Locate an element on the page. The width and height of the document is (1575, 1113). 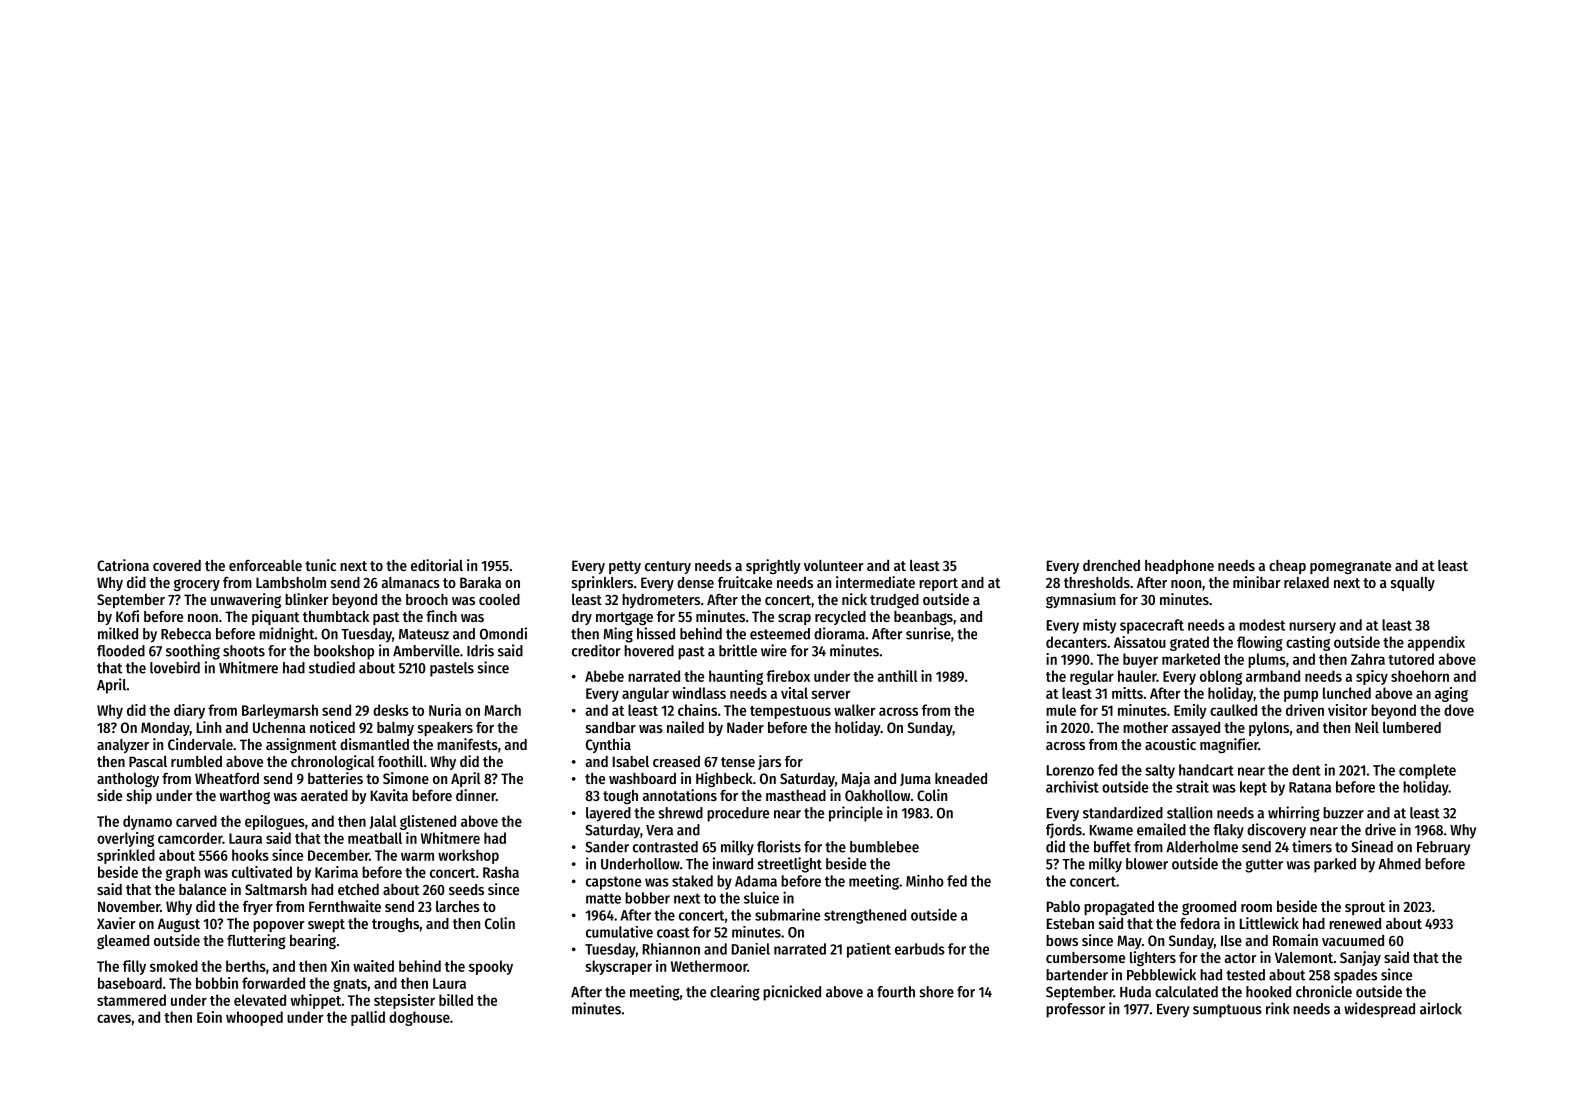
anthill is located at coordinates (897, 676).
